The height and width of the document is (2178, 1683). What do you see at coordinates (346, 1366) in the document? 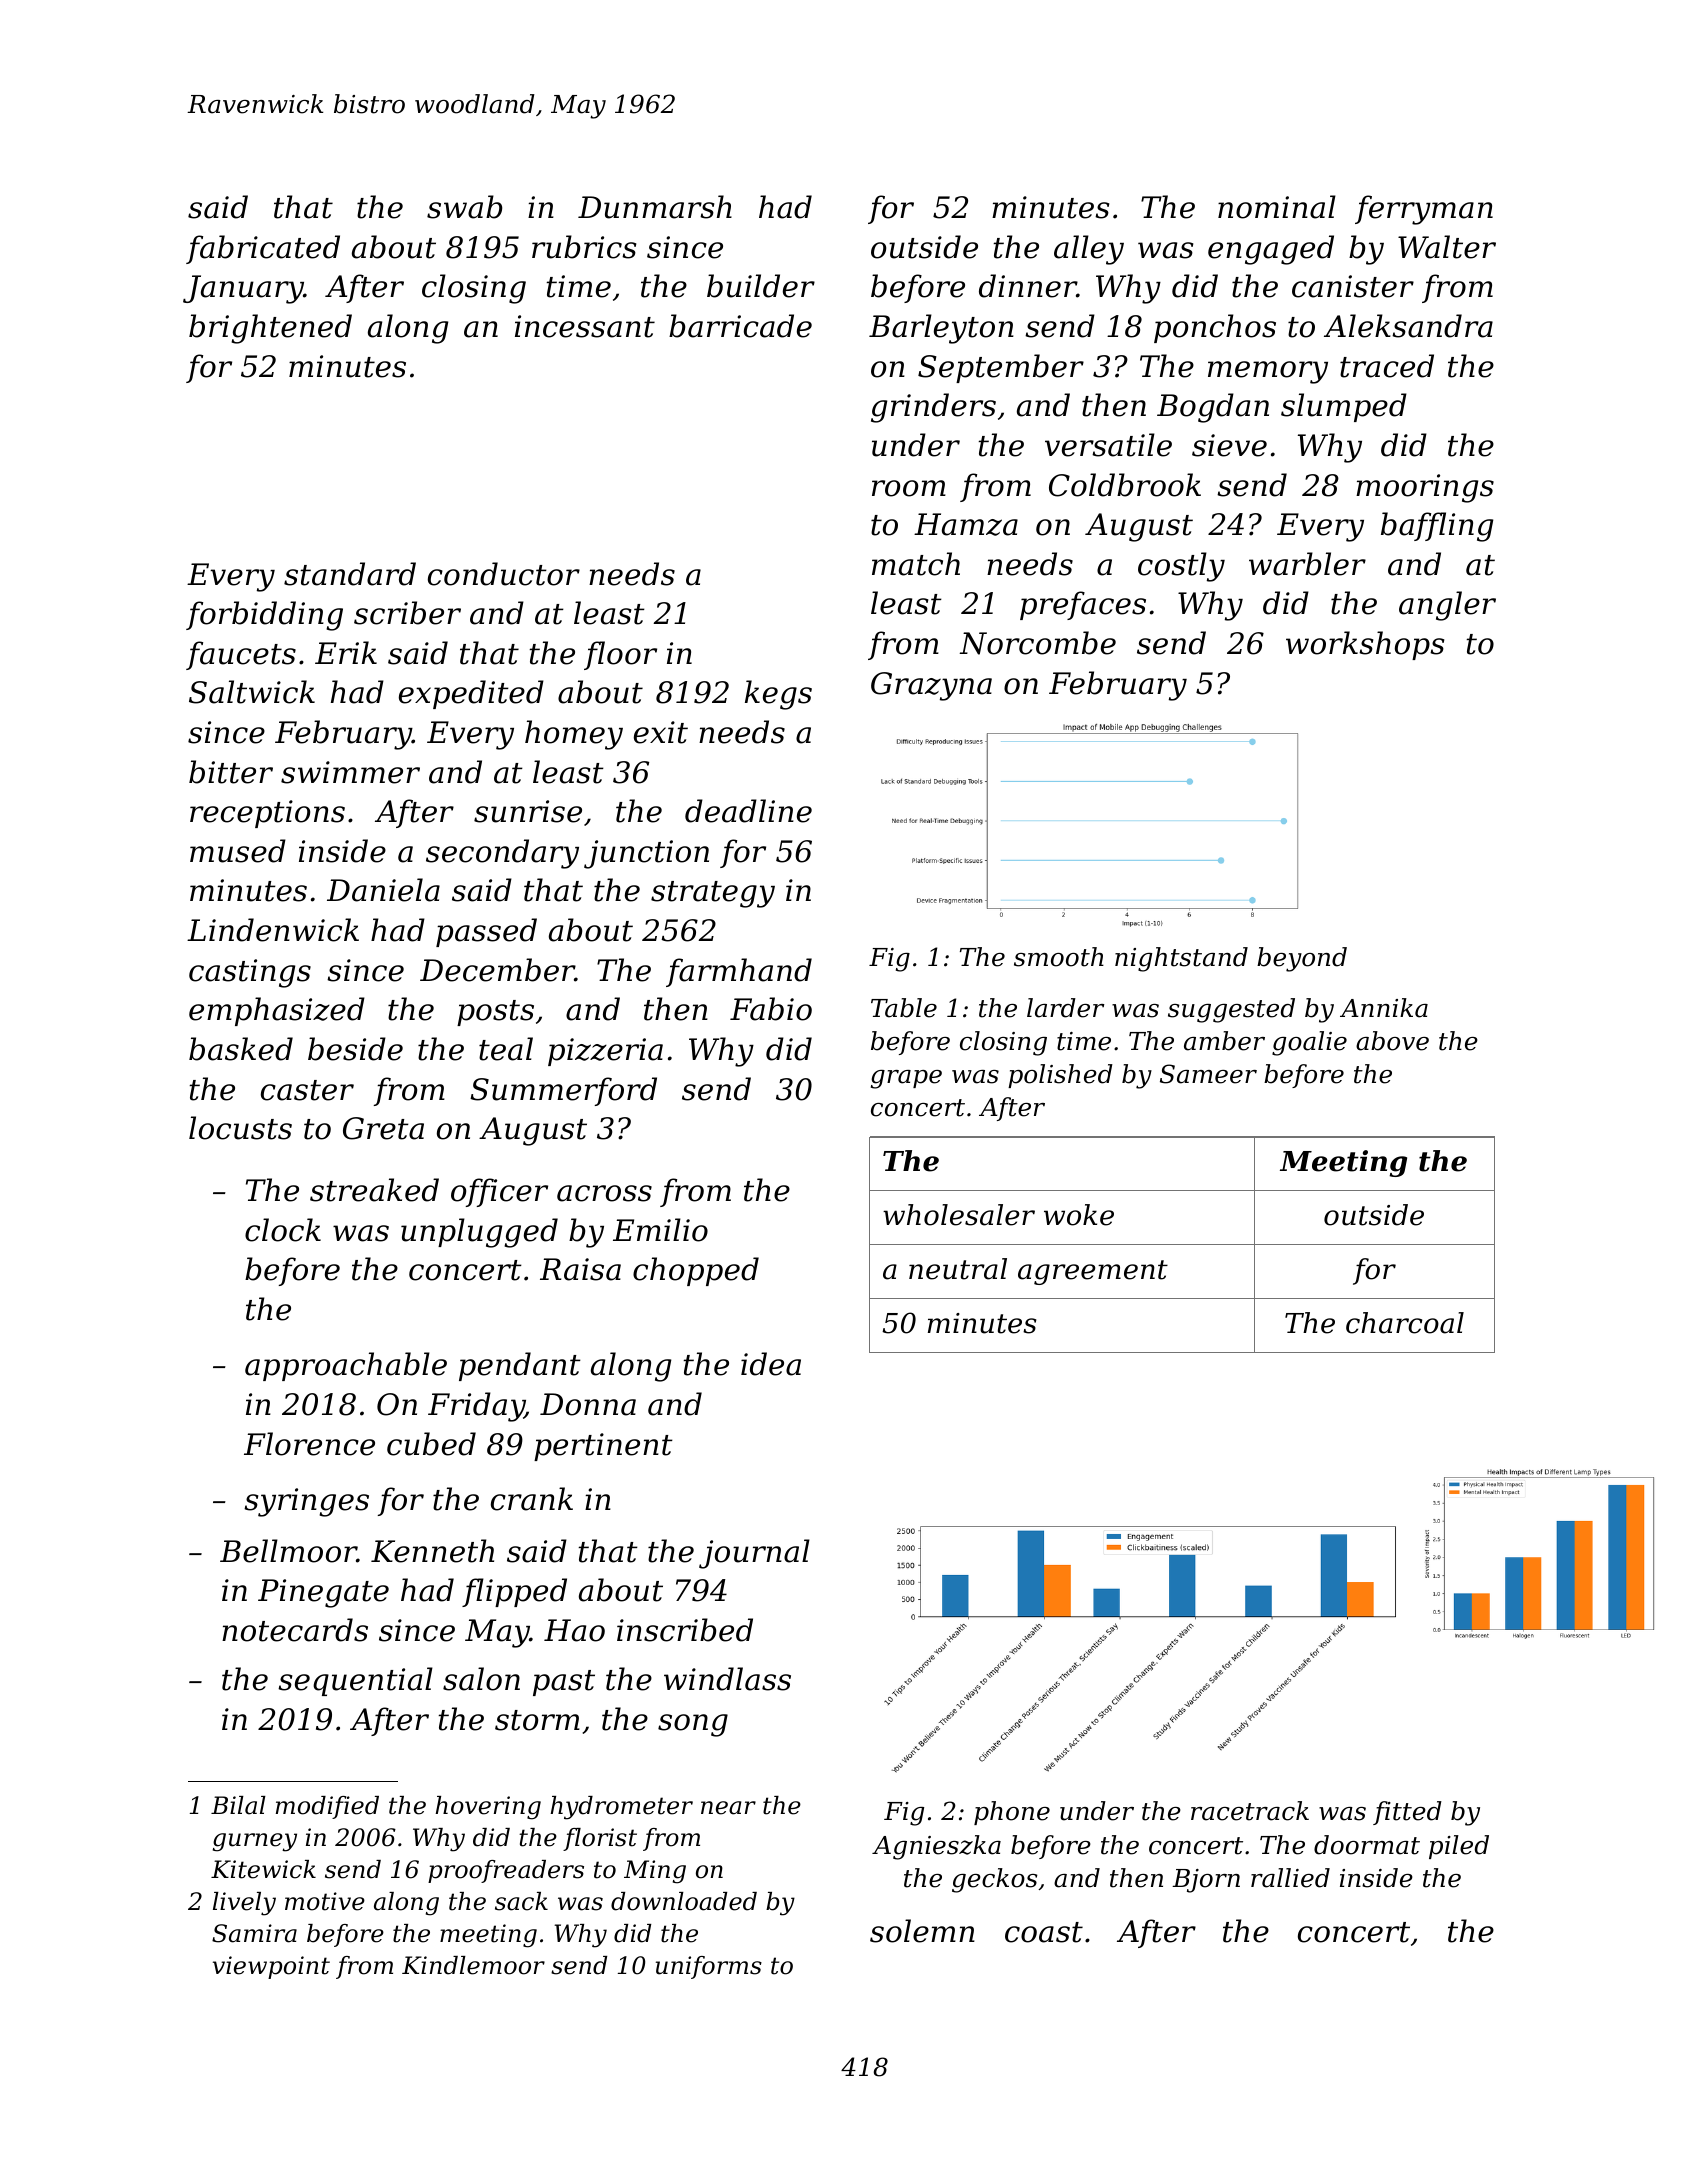
I see `approachable` at bounding box center [346, 1366].
